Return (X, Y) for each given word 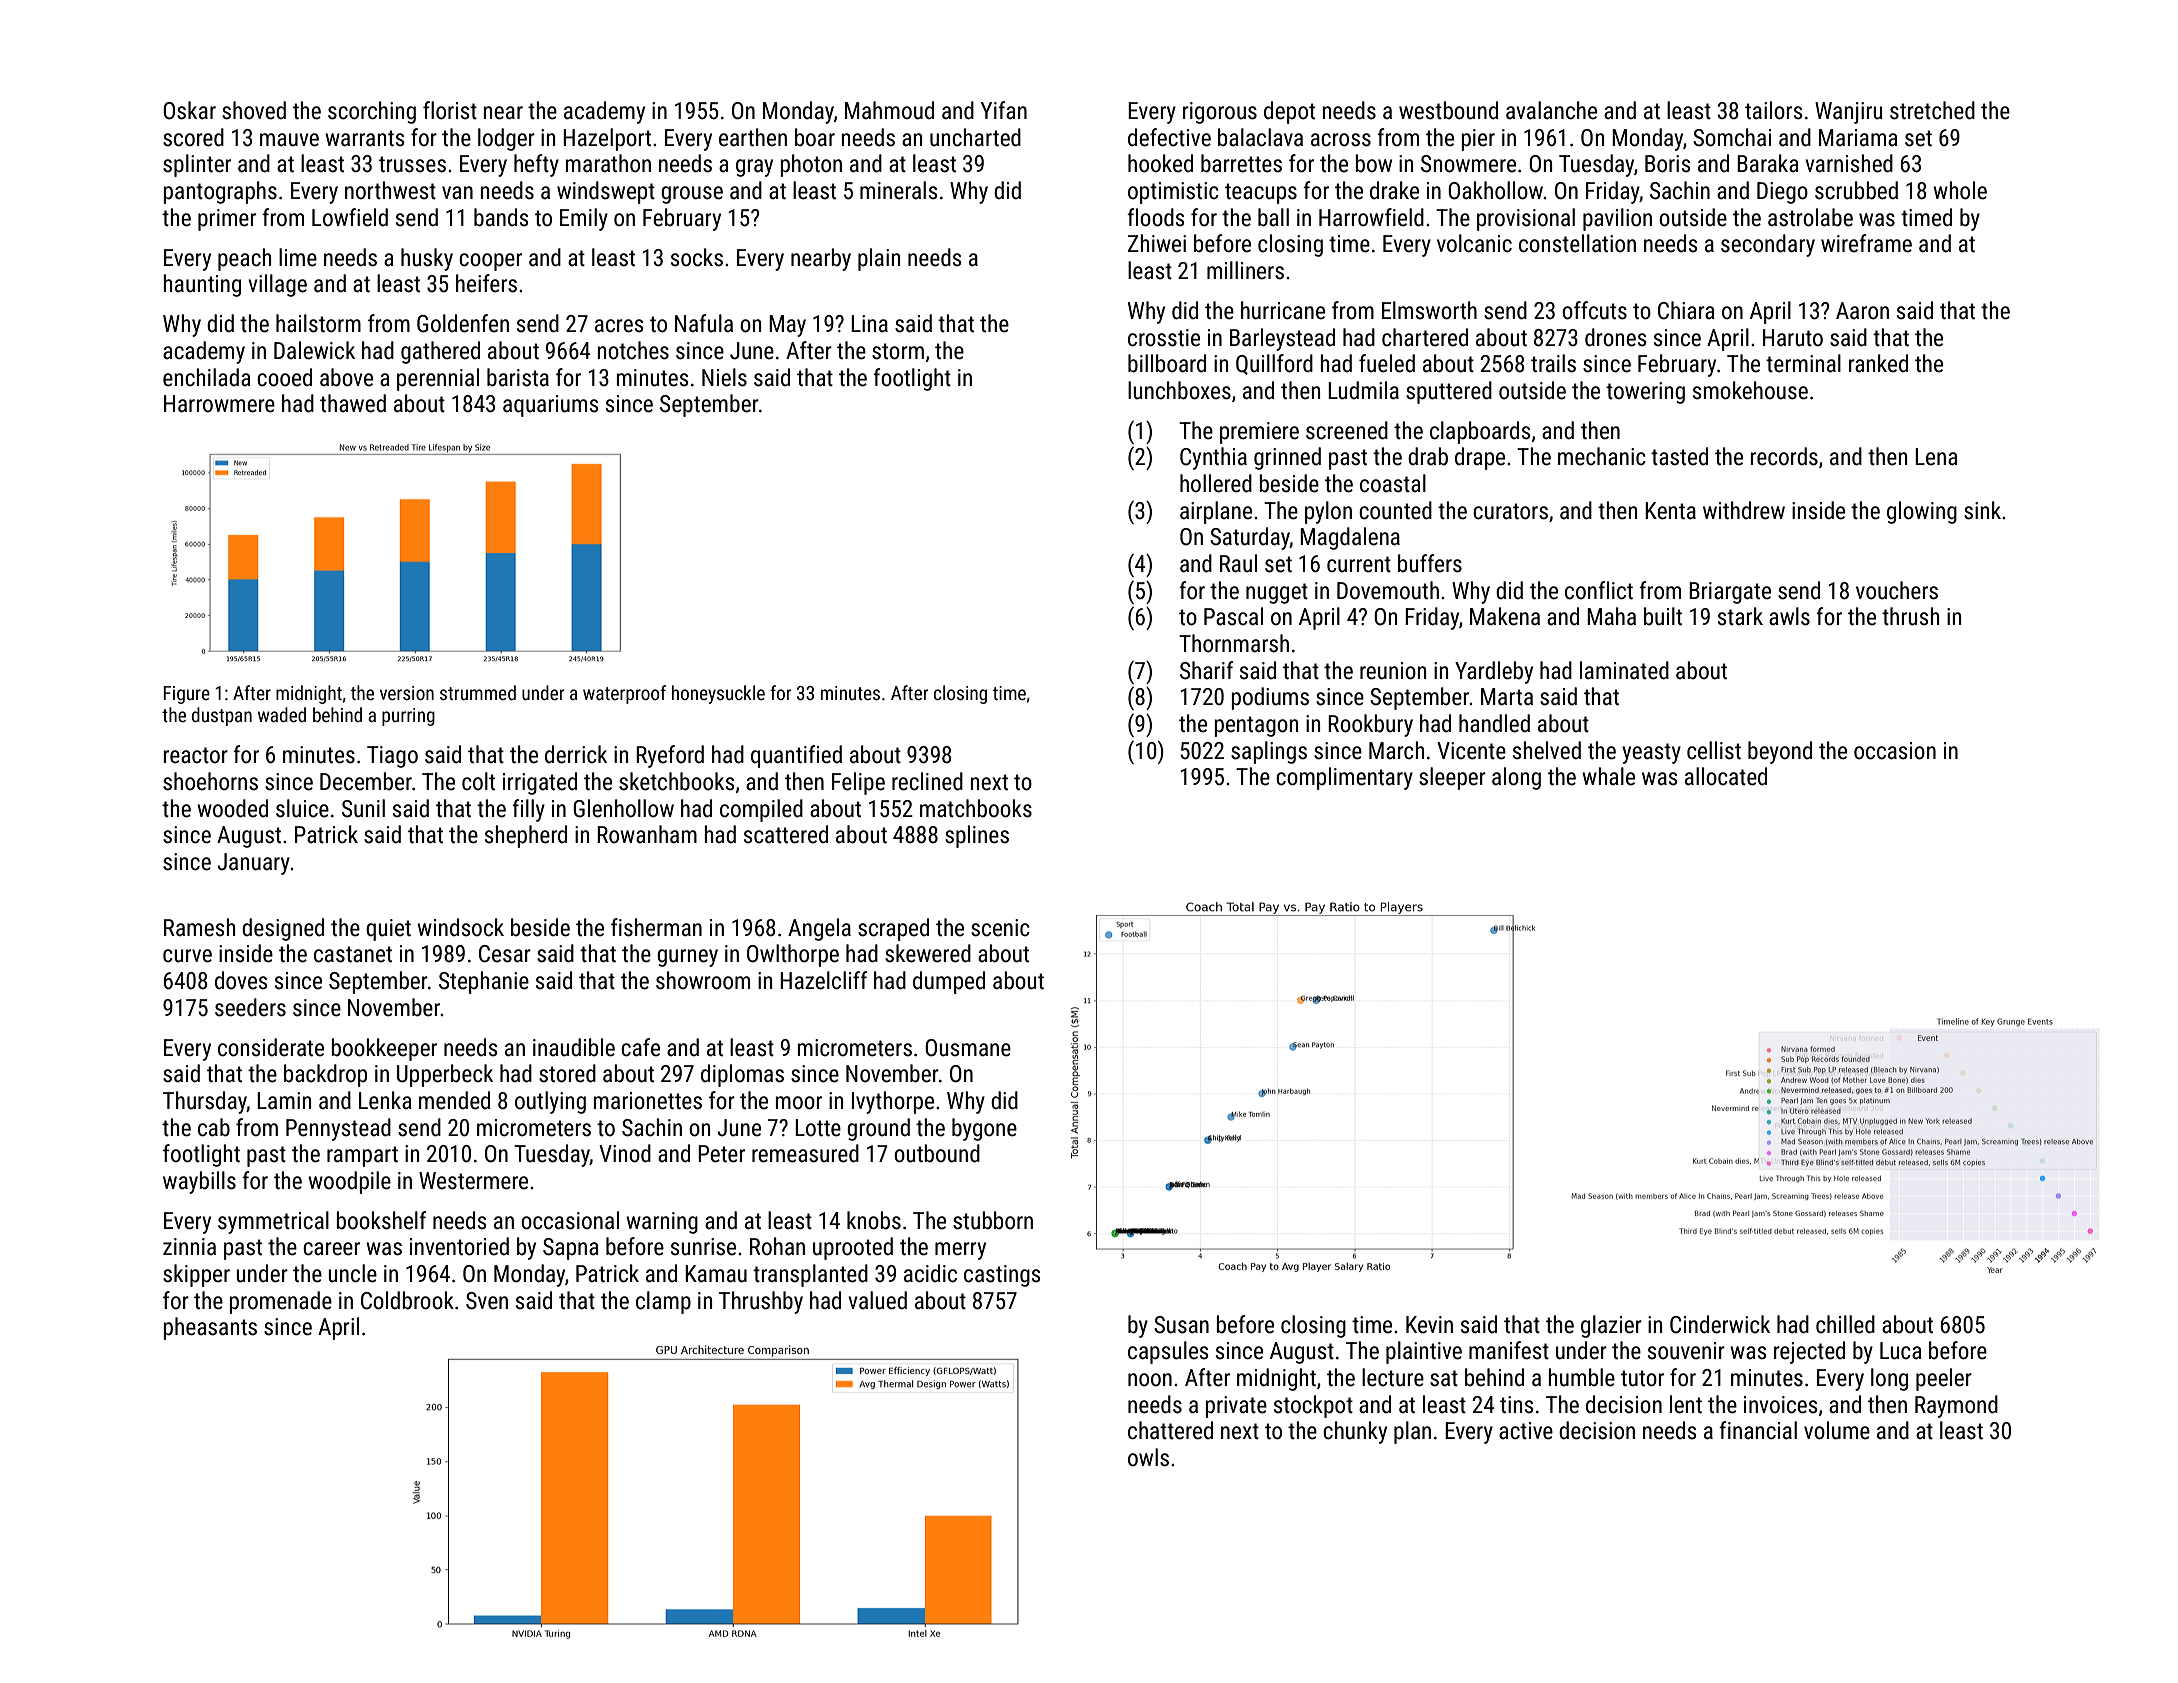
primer (227, 220)
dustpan (222, 716)
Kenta (1670, 511)
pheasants (210, 1328)
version (407, 693)
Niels (724, 377)
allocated (1726, 776)
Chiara (1686, 310)
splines (977, 836)
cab (214, 1127)
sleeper (1452, 778)
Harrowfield (1371, 217)
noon (1150, 1380)
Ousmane (968, 1048)
